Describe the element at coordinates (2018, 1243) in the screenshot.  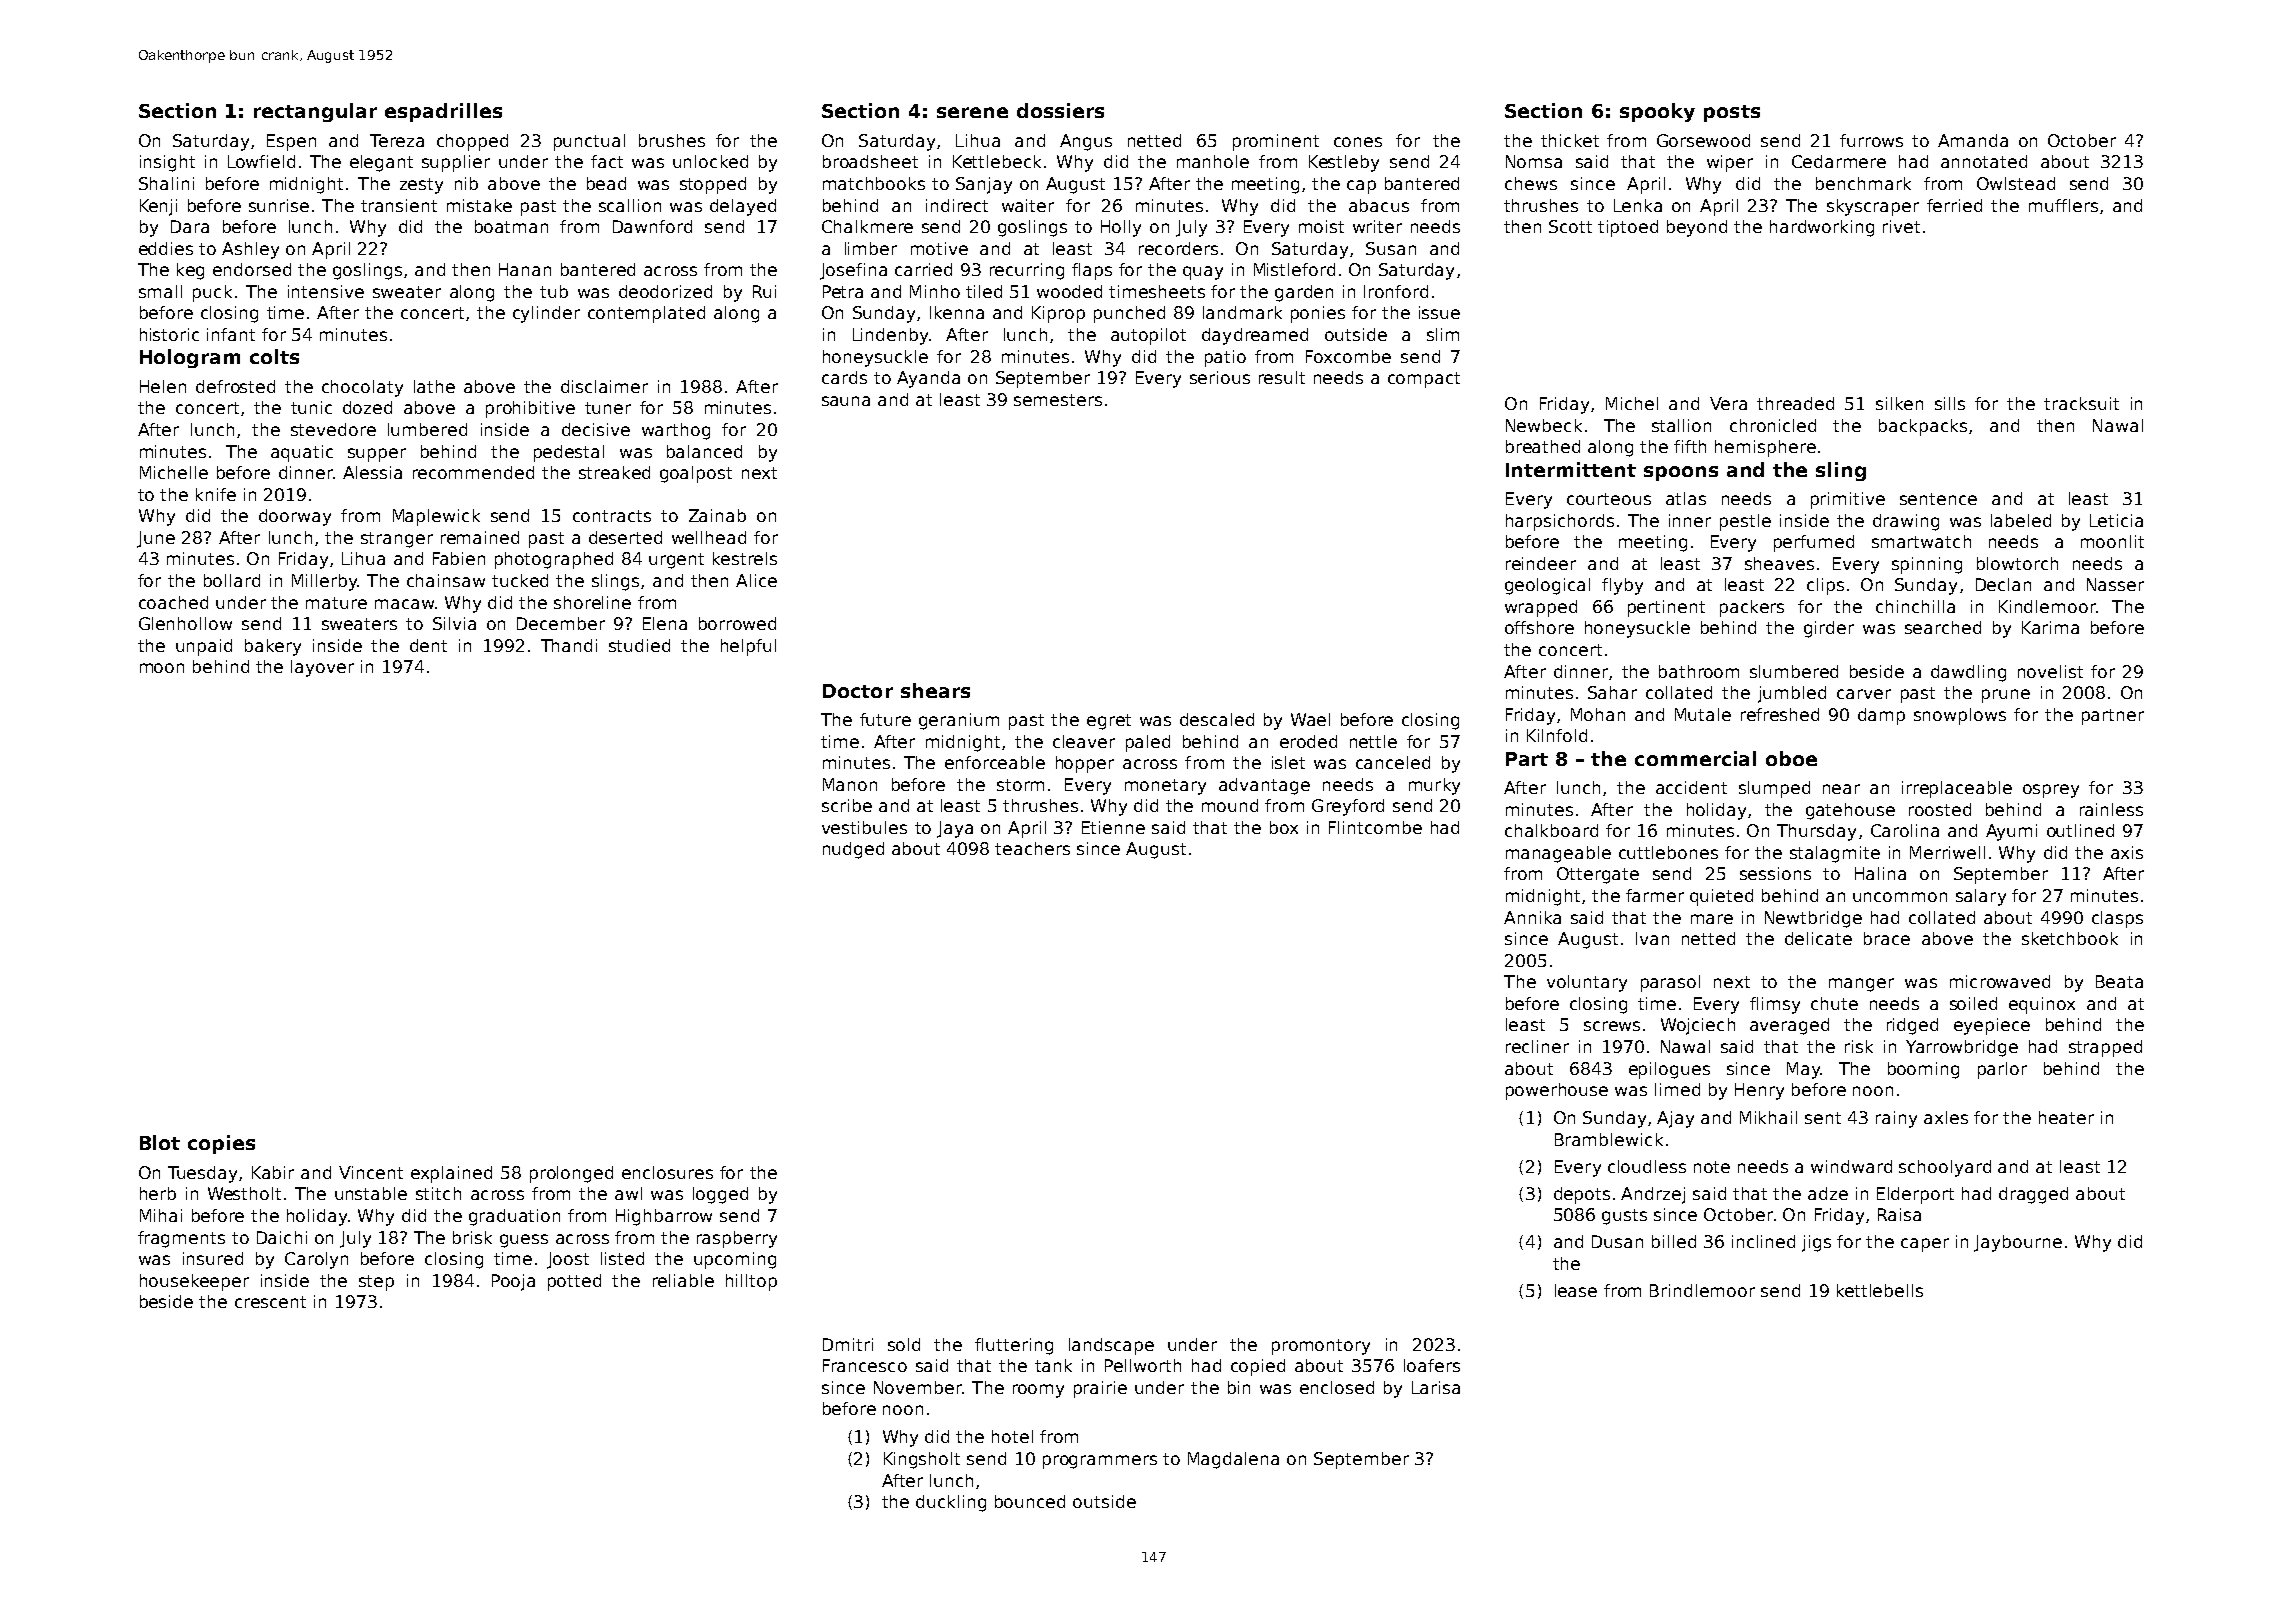
I see `Jaybourne` at that location.
